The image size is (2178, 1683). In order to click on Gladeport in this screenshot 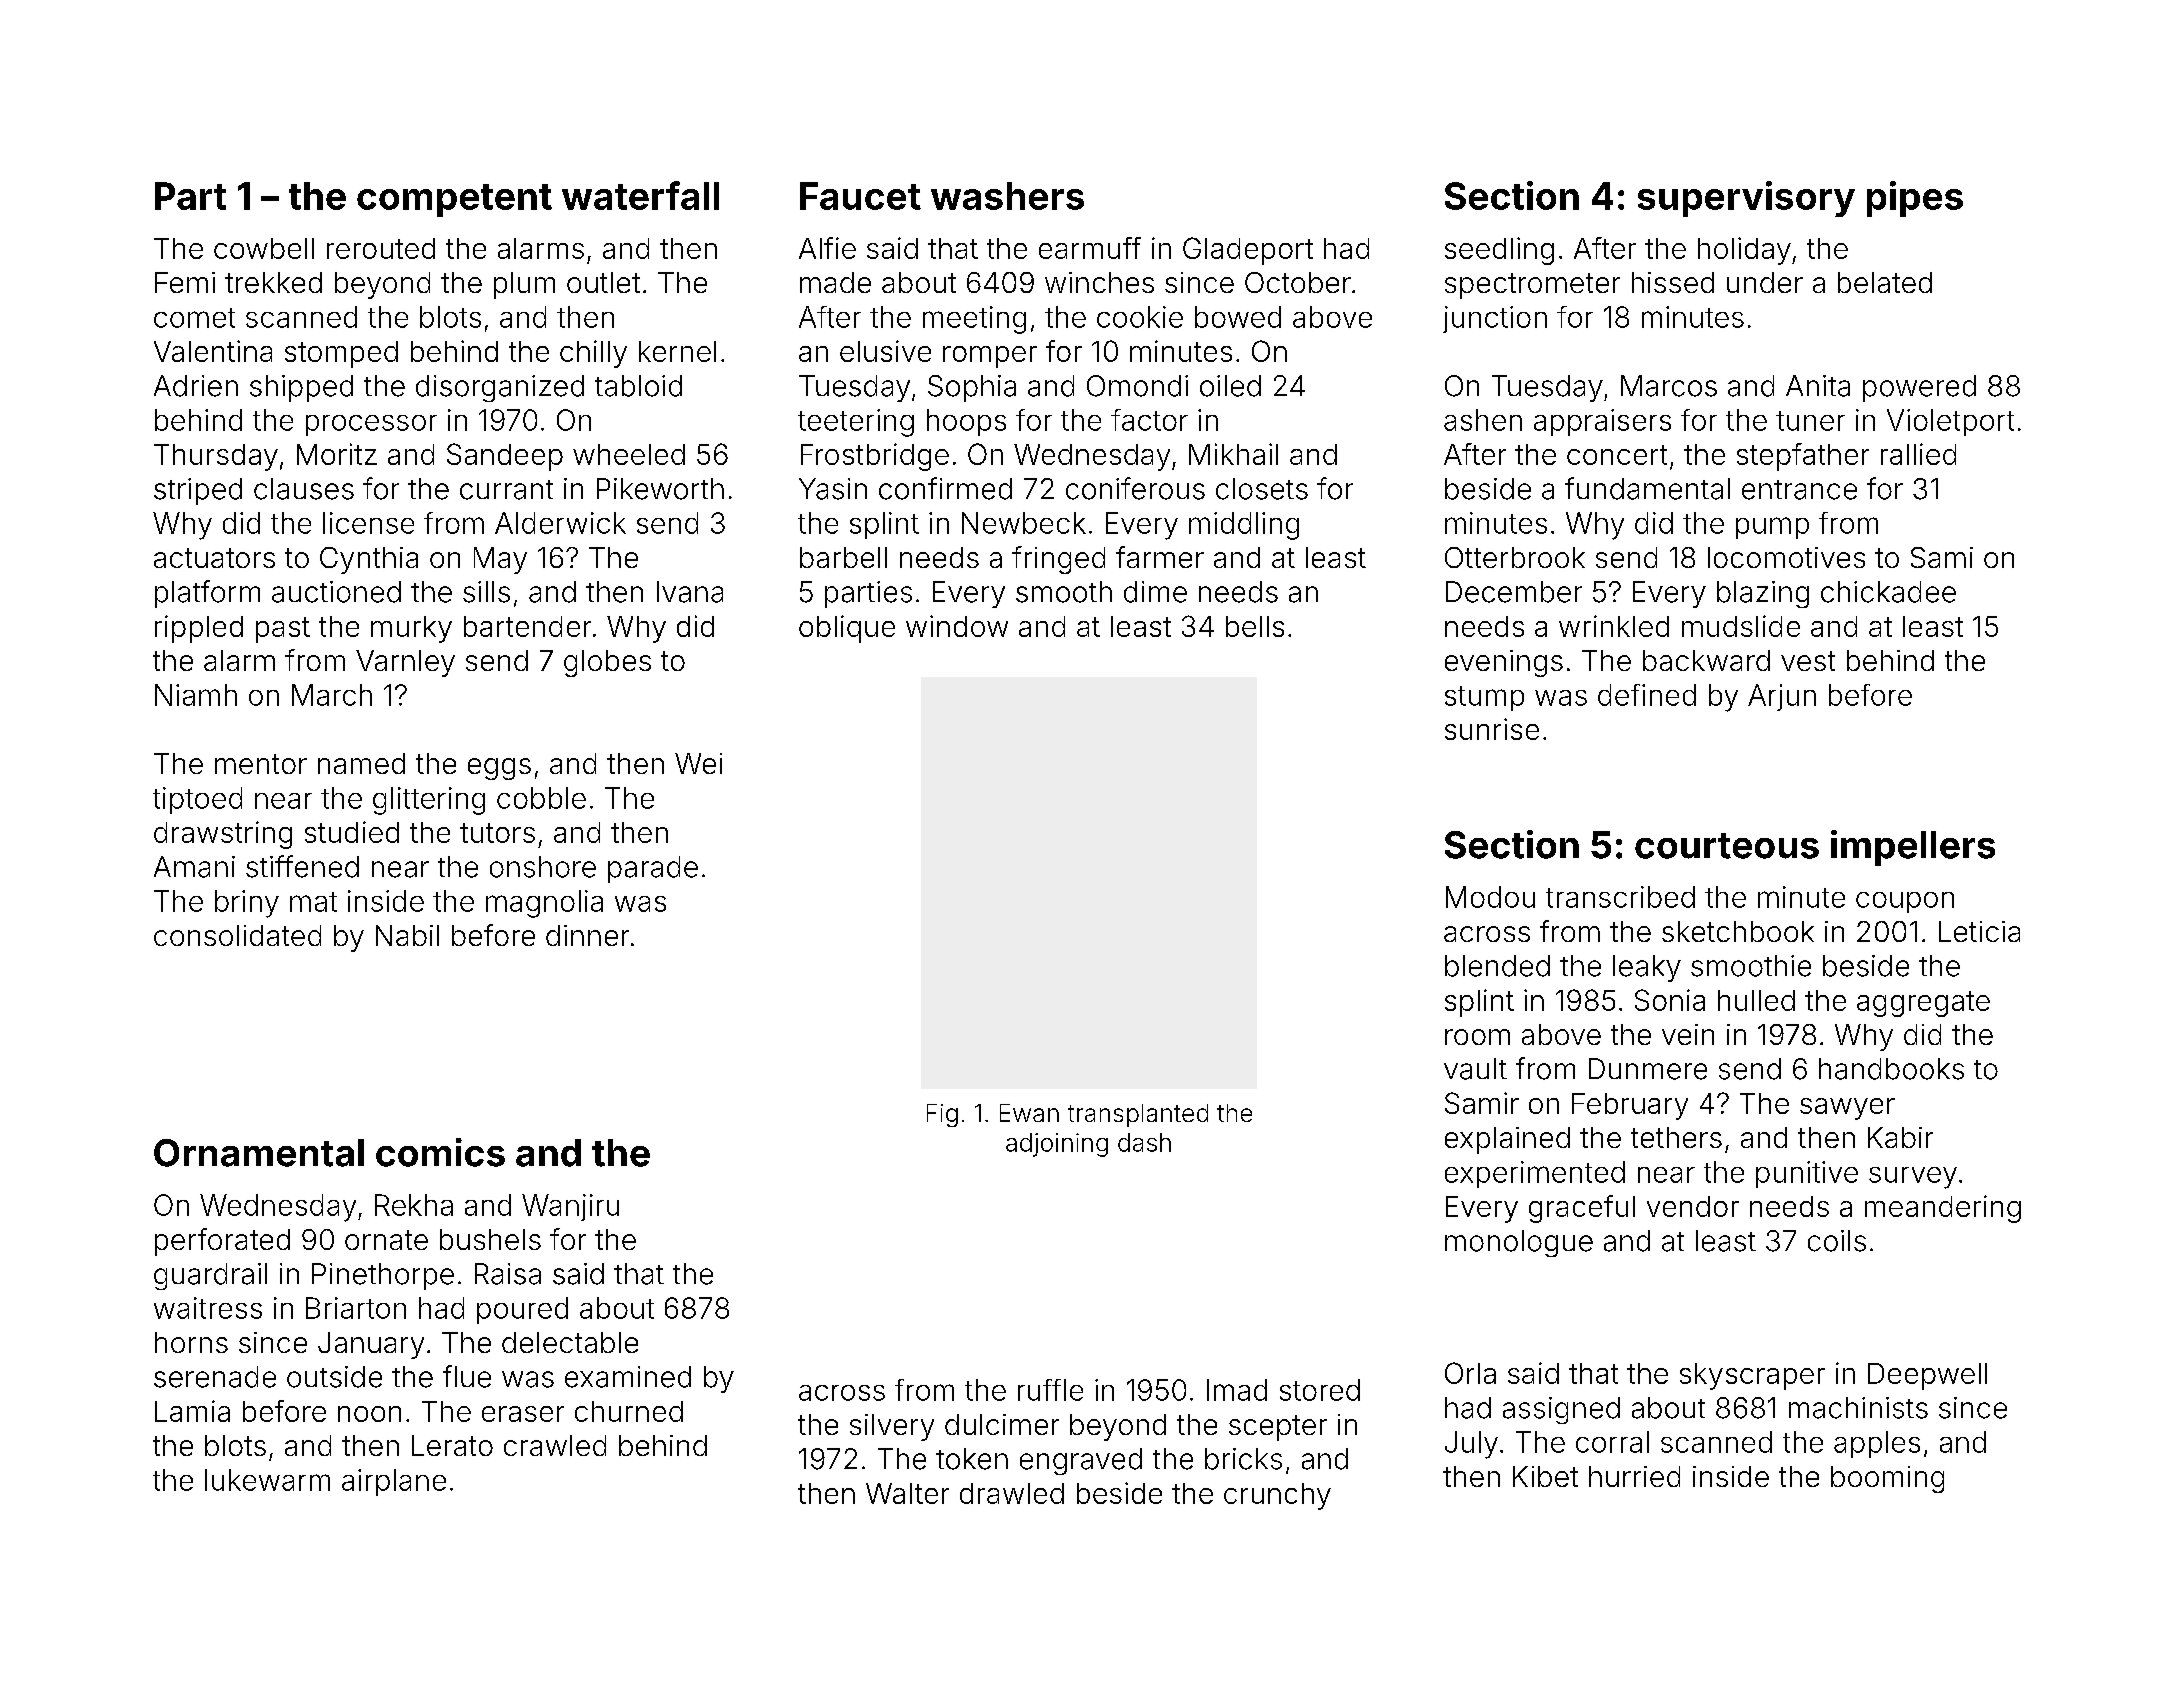, I will do `click(1248, 251)`.
